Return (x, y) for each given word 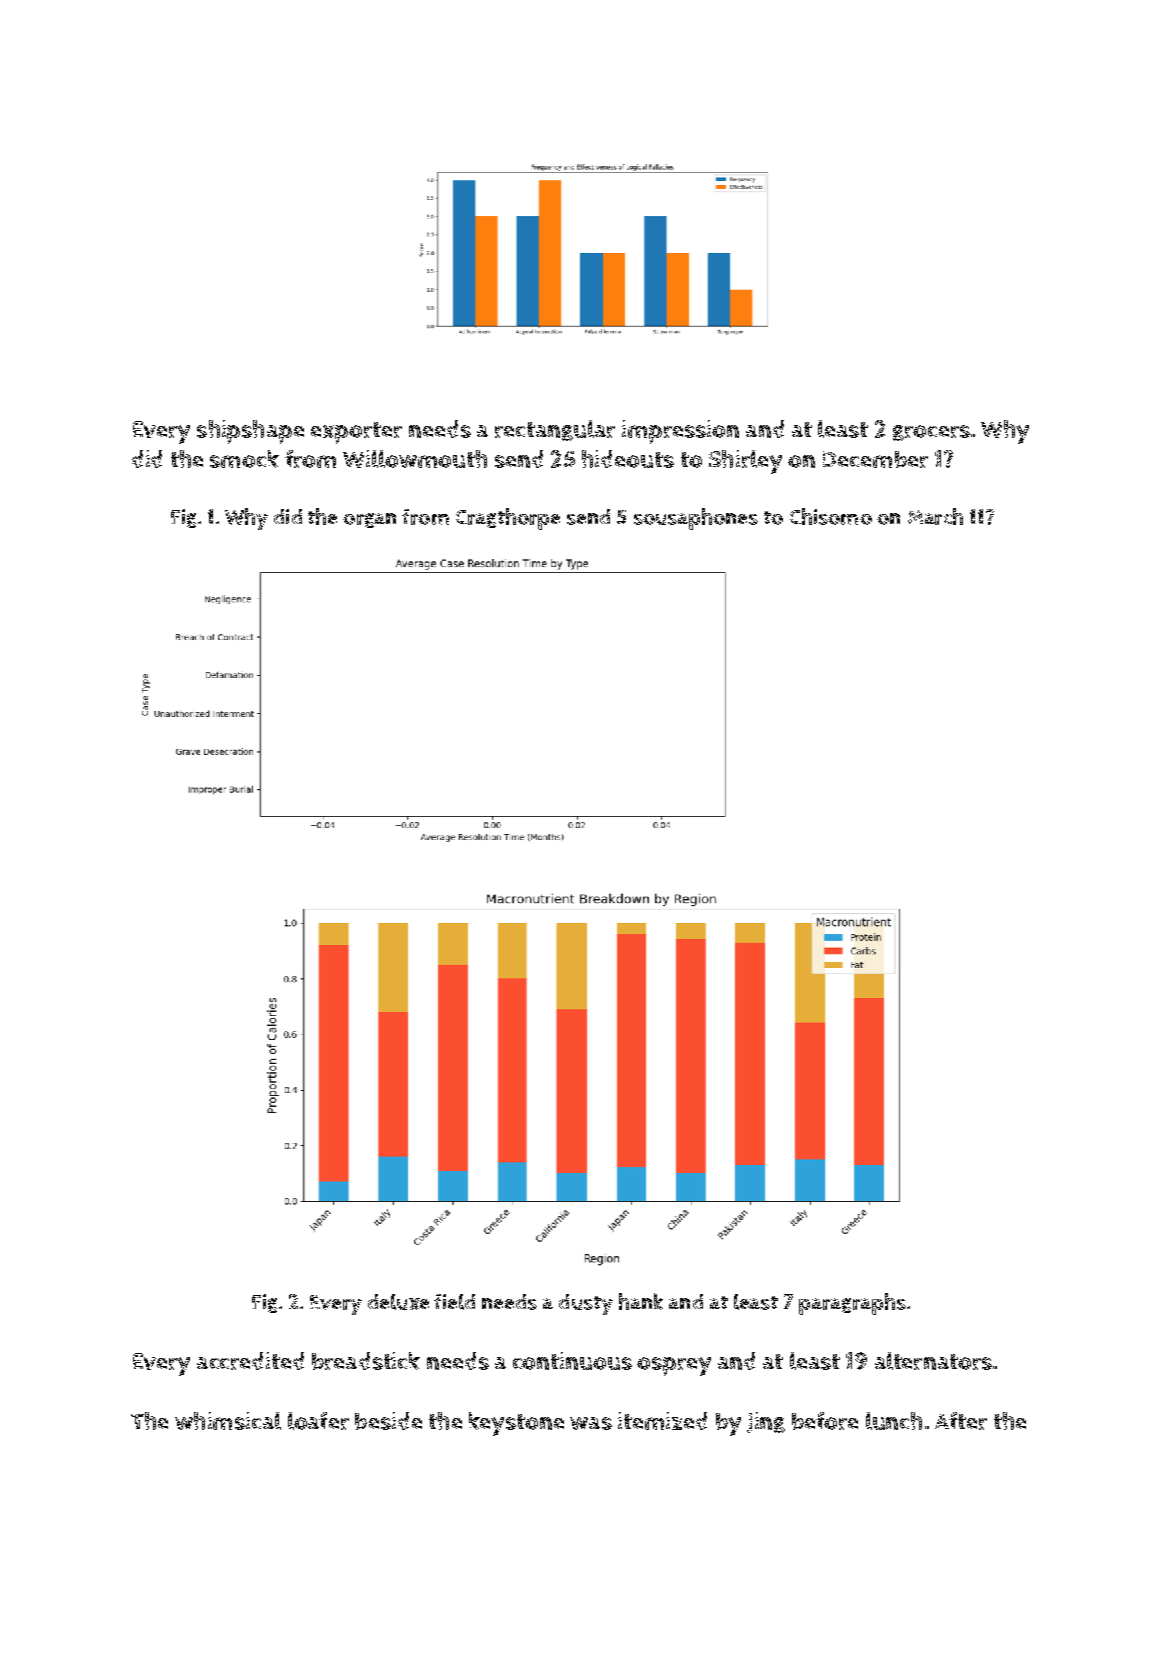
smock (244, 459)
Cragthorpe (508, 519)
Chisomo (831, 516)
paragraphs (852, 1304)
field (454, 1302)
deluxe (398, 1302)
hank (641, 1301)
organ (369, 520)
